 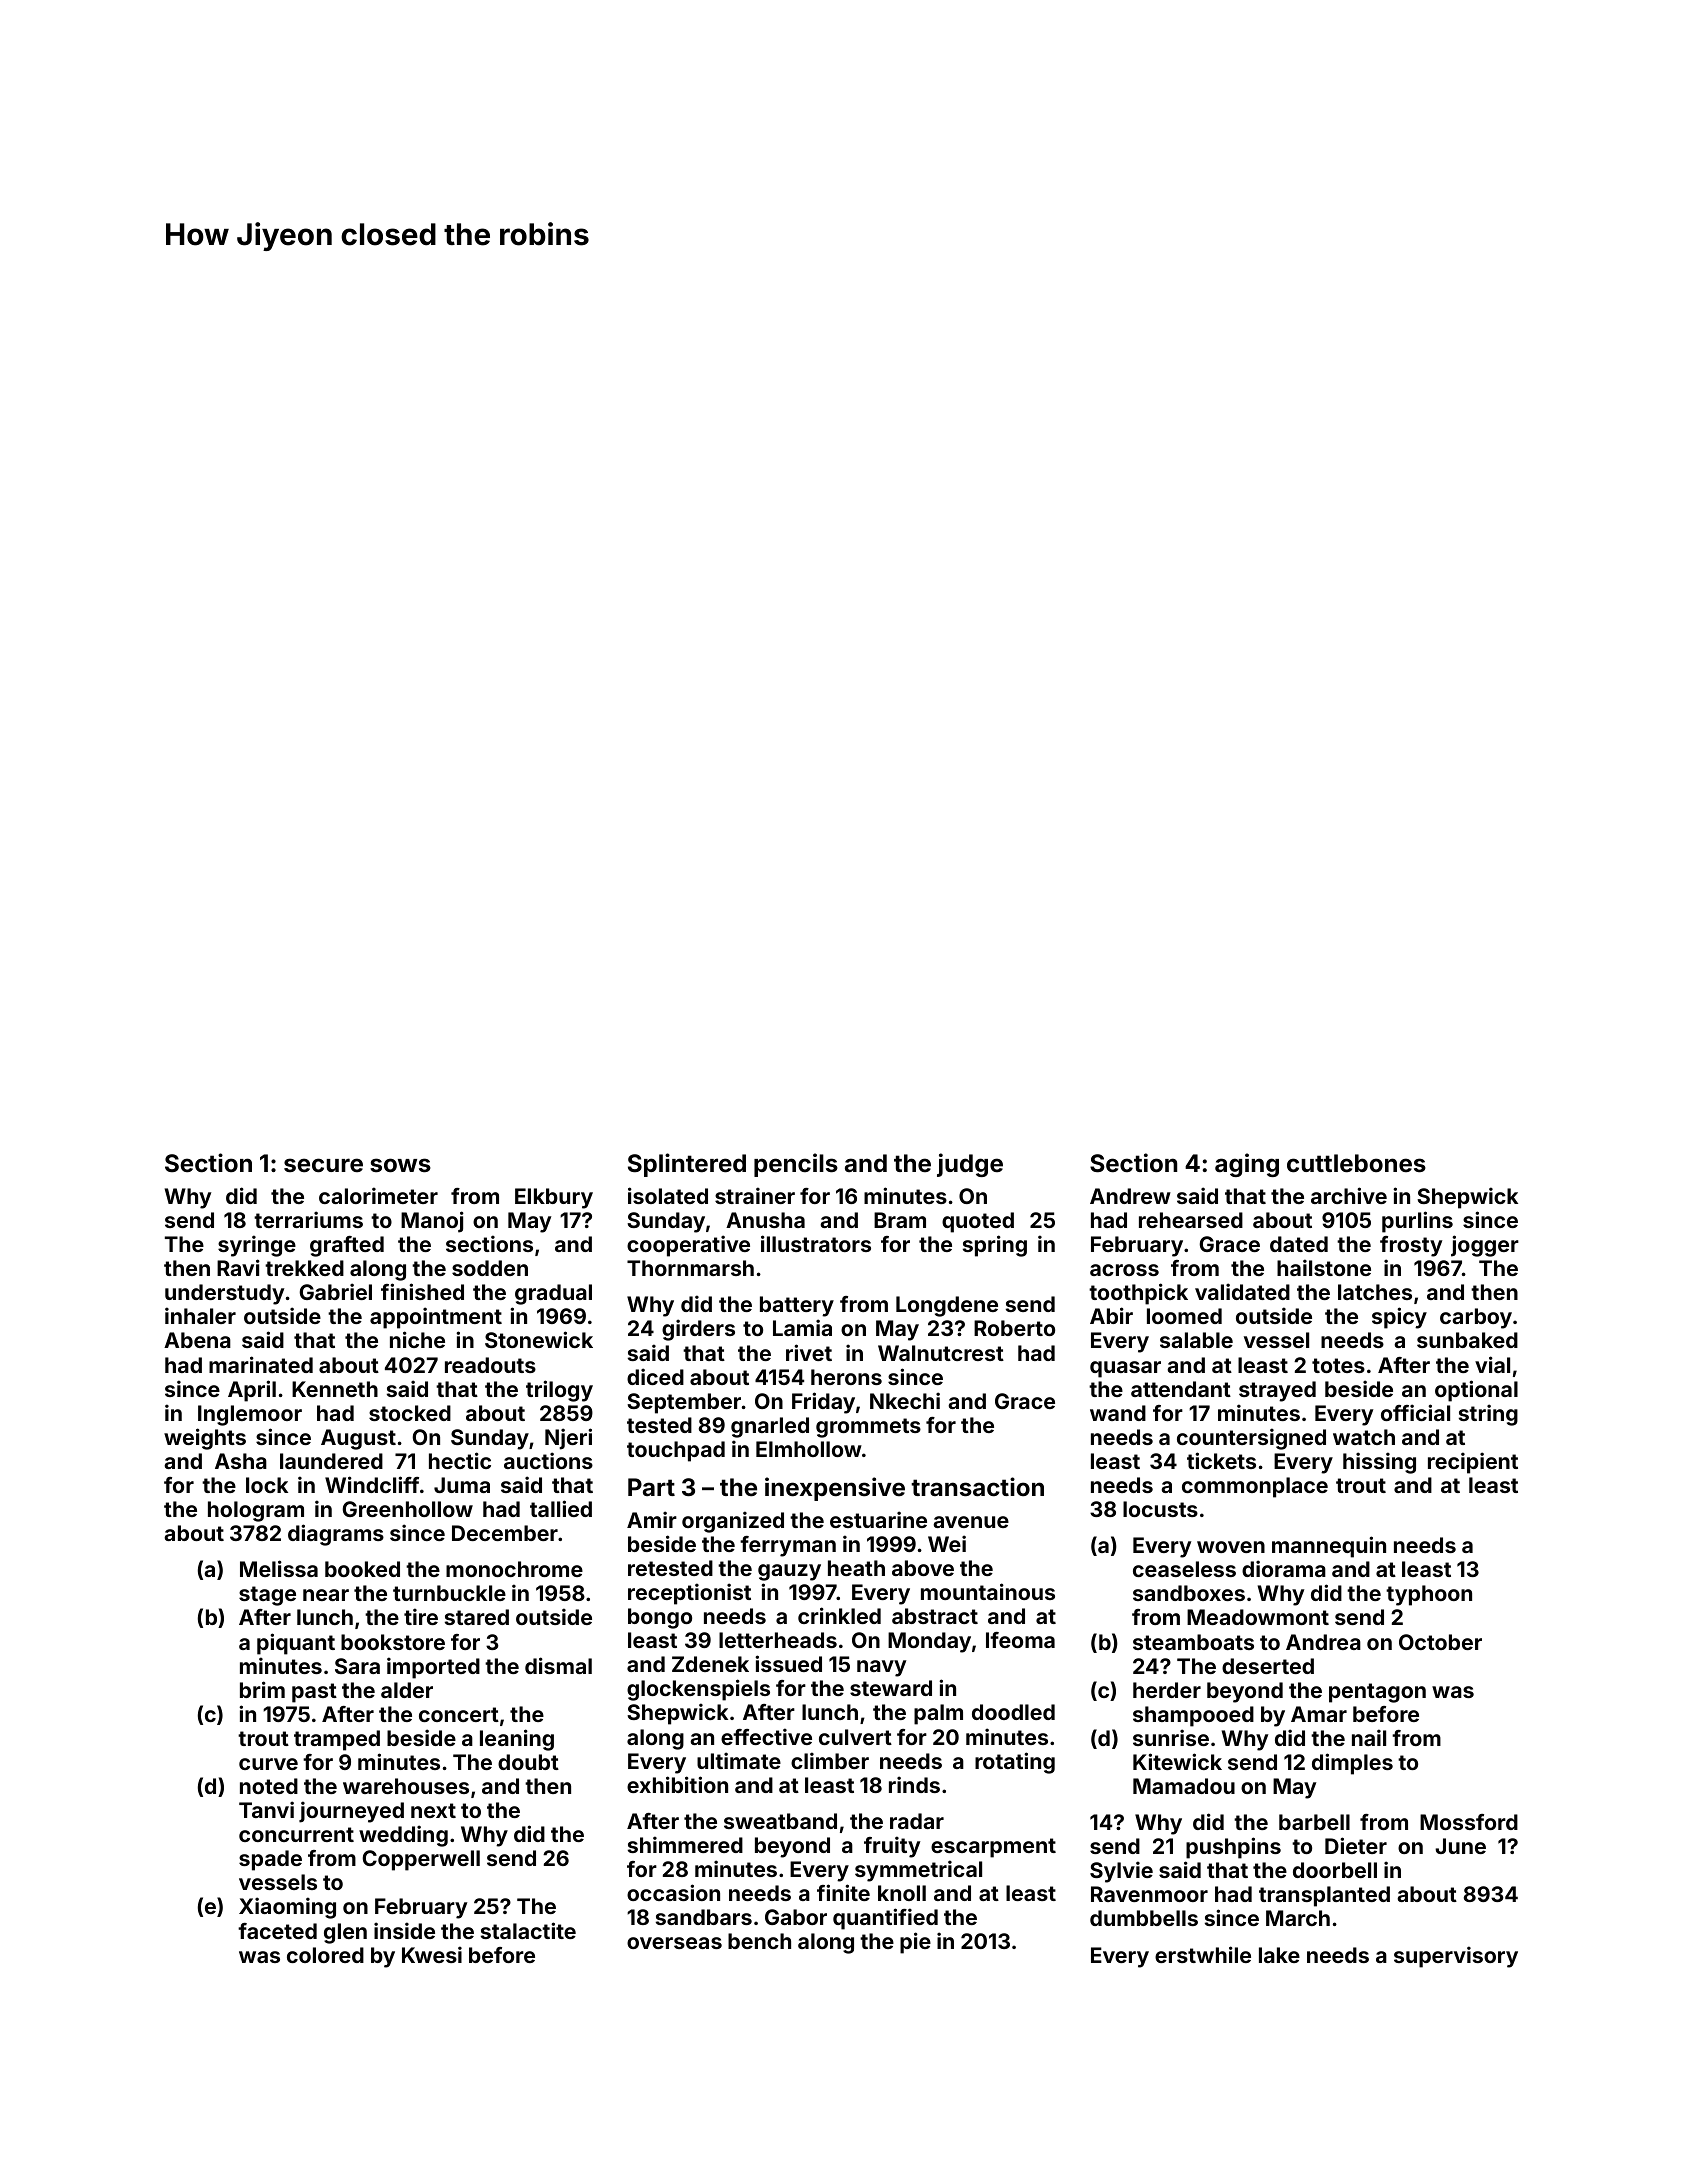 I want to click on cuttlebones, so click(x=1356, y=1163).
